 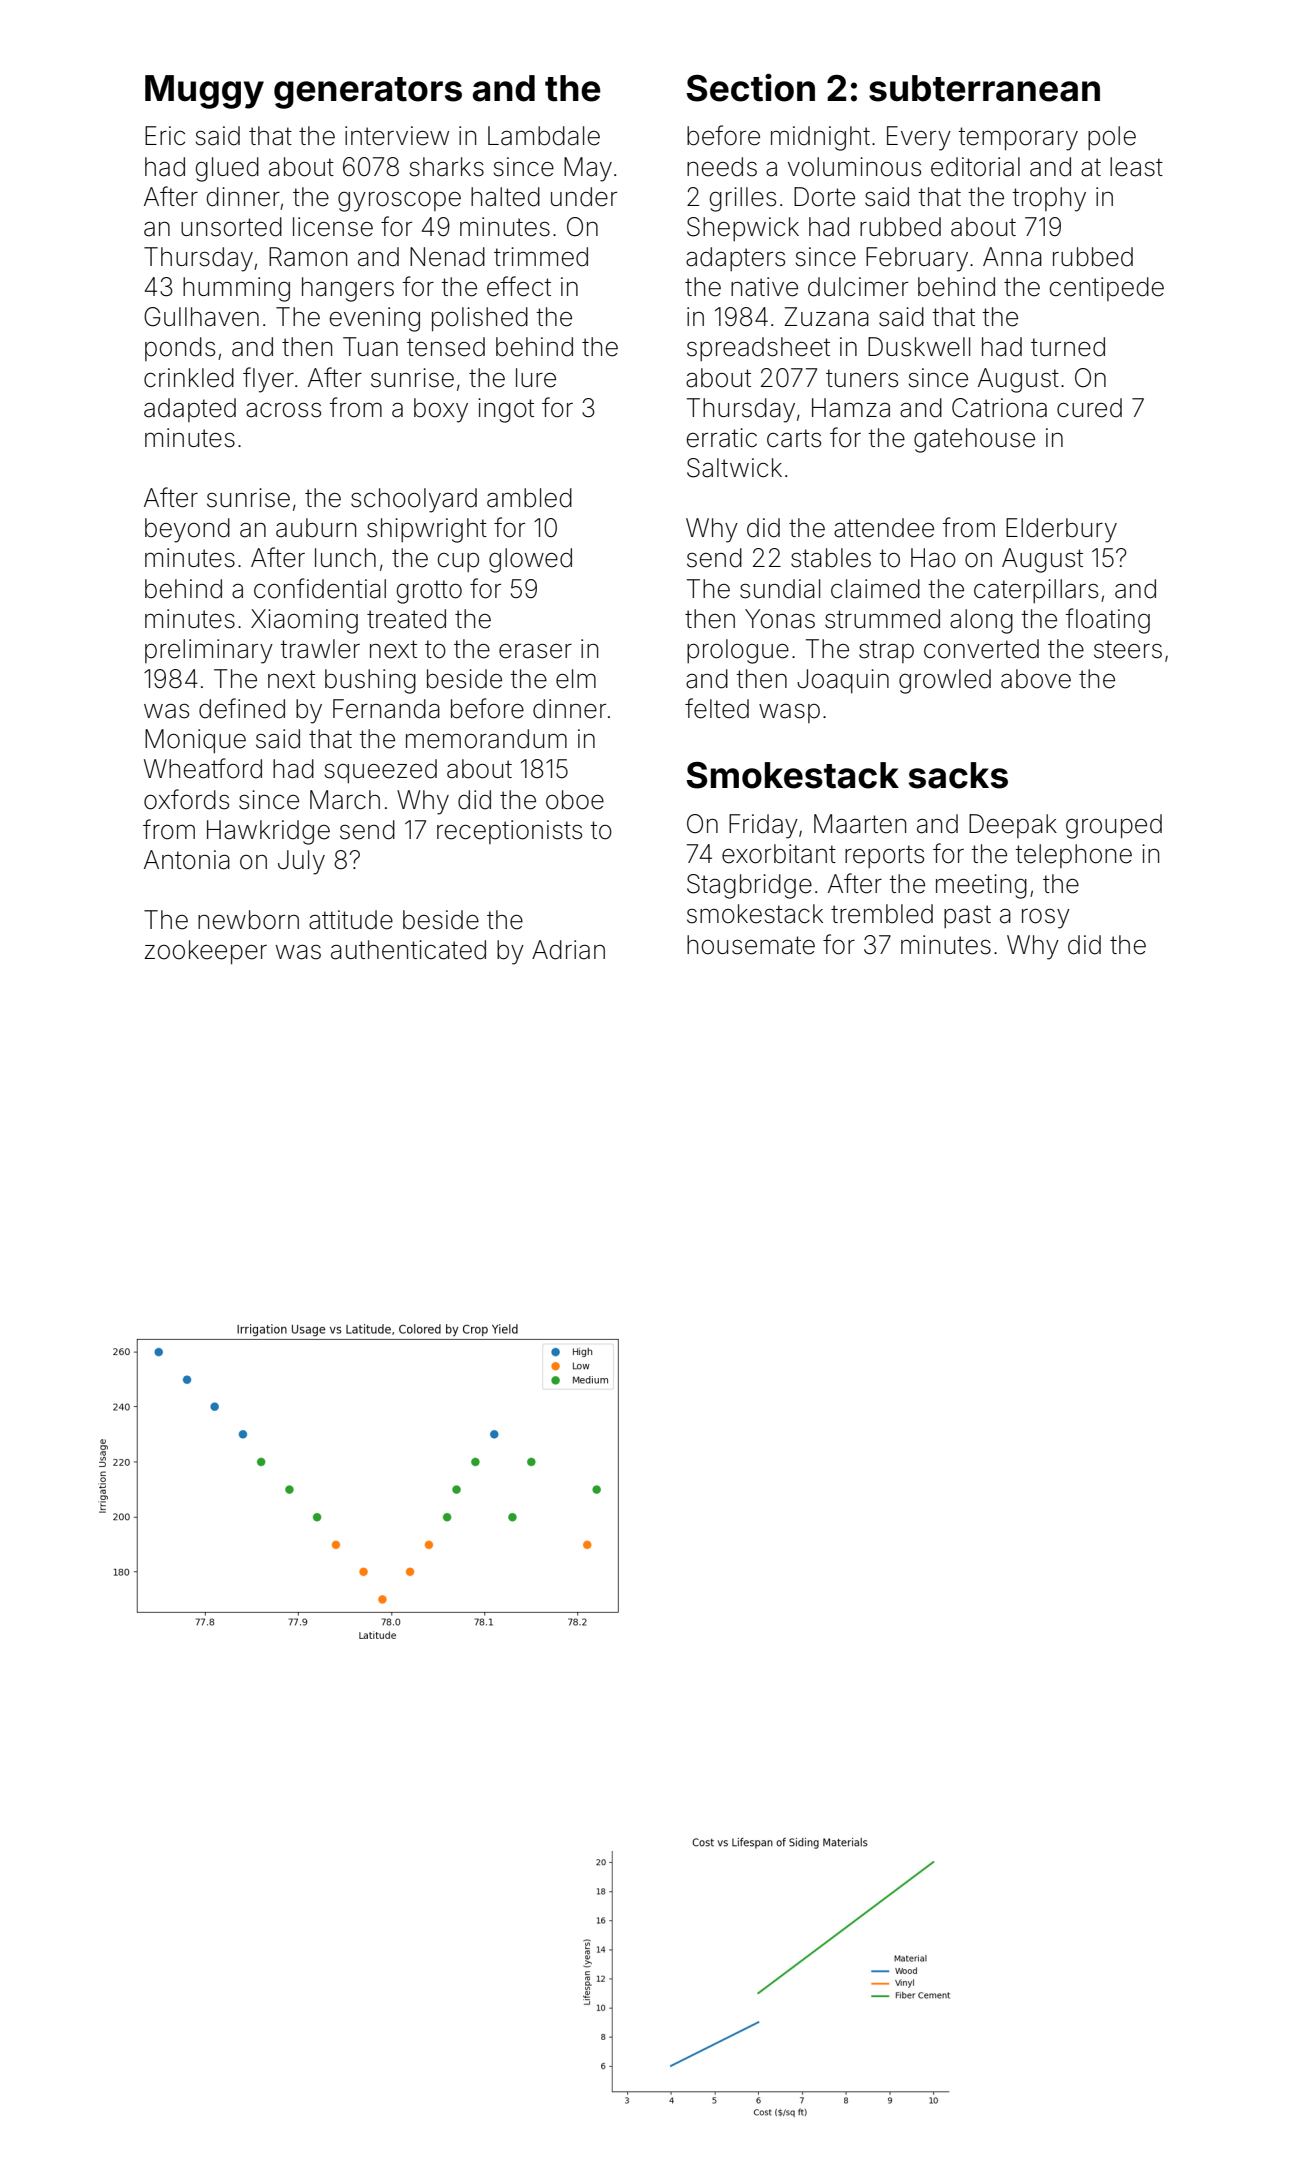 I want to click on Hao, so click(x=933, y=558).
